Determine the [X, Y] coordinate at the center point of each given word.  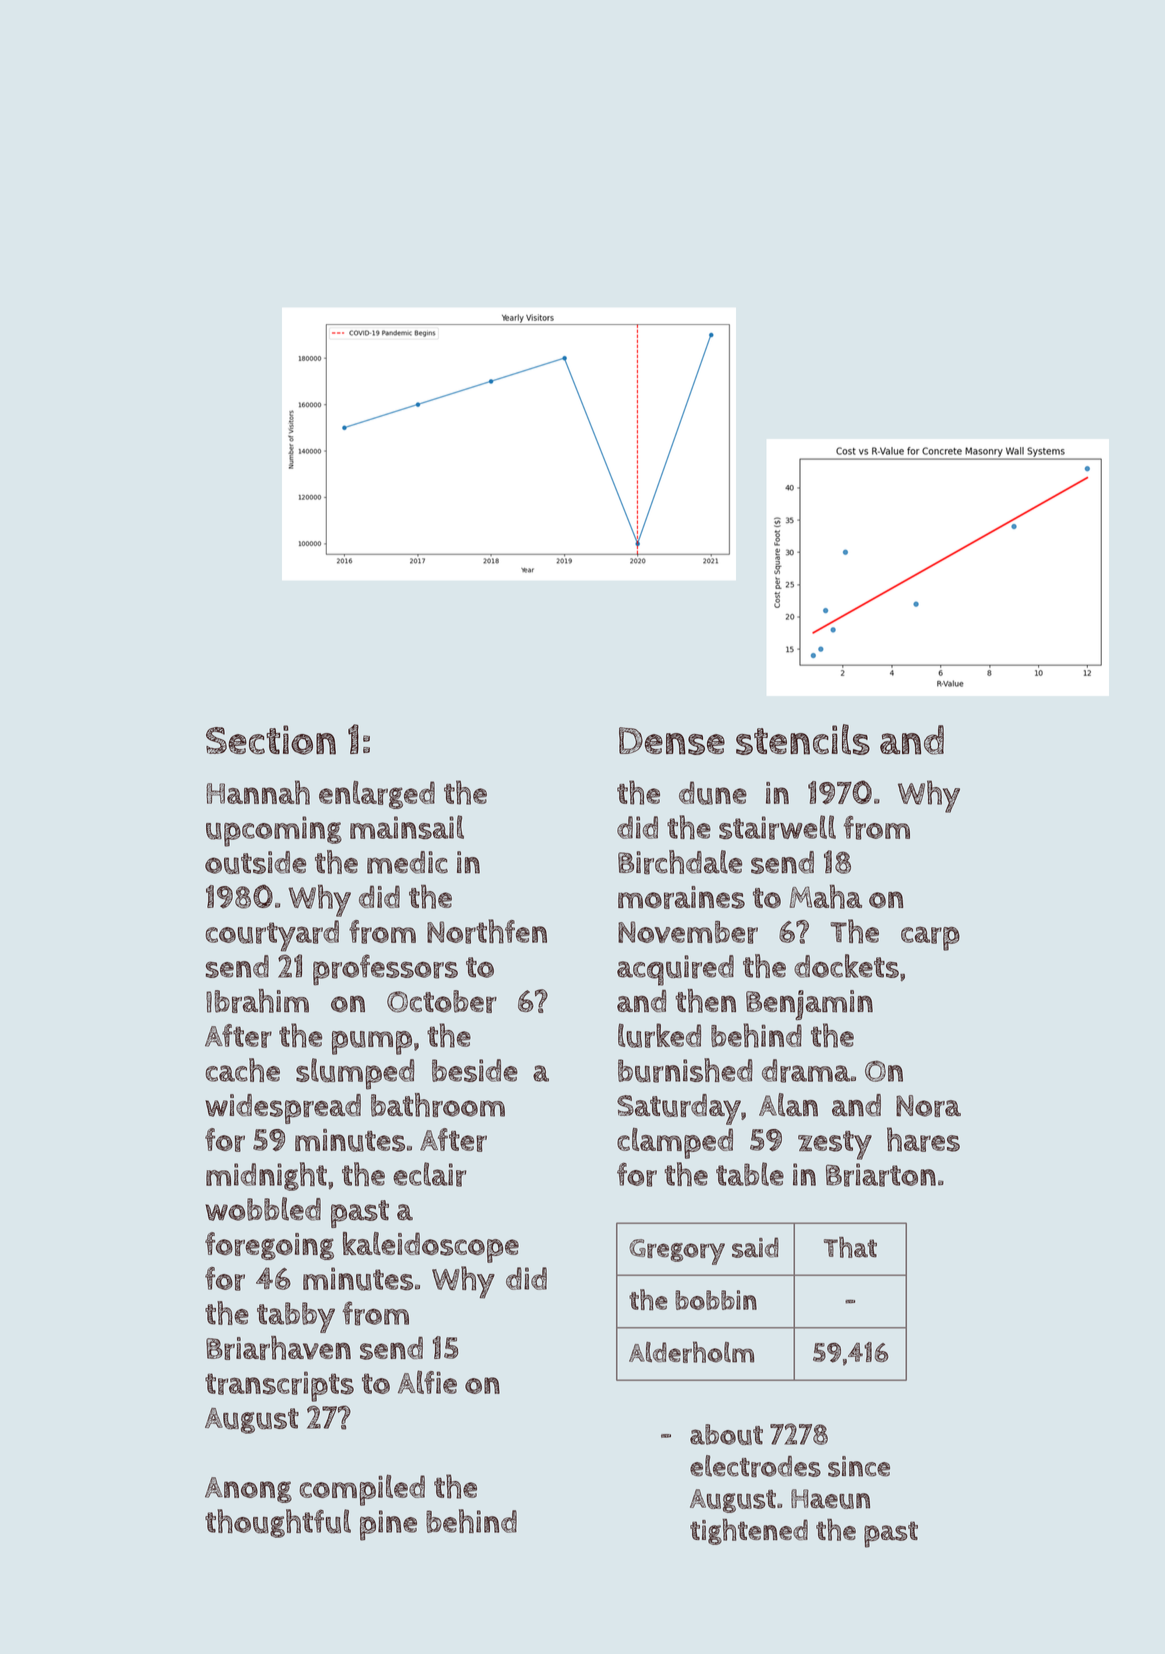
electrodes [755, 1466]
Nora [928, 1106]
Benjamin [809, 1005]
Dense [672, 741]
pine [388, 1525]
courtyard [272, 936]
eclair [430, 1174]
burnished [685, 1070]
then [705, 1001]
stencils [803, 739]
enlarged [377, 795]
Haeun [830, 1499]
